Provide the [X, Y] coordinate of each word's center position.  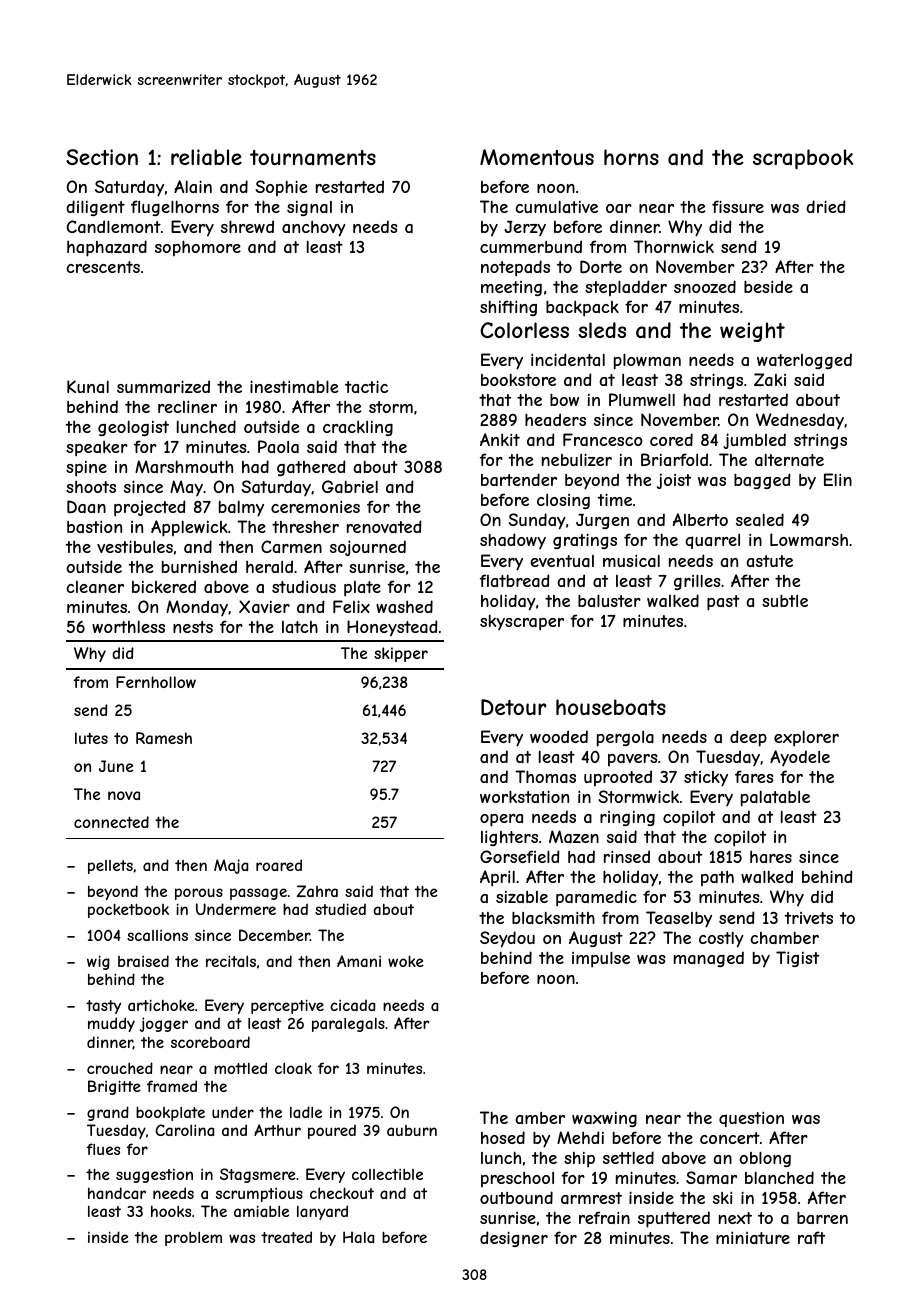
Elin [838, 479]
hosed [503, 1137]
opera [501, 820]
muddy [111, 1024]
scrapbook [803, 159]
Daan [86, 506]
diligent [95, 208]
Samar [711, 1177]
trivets [809, 918]
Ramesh [164, 738]
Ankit [500, 439]
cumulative [556, 207]
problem [193, 1239]
